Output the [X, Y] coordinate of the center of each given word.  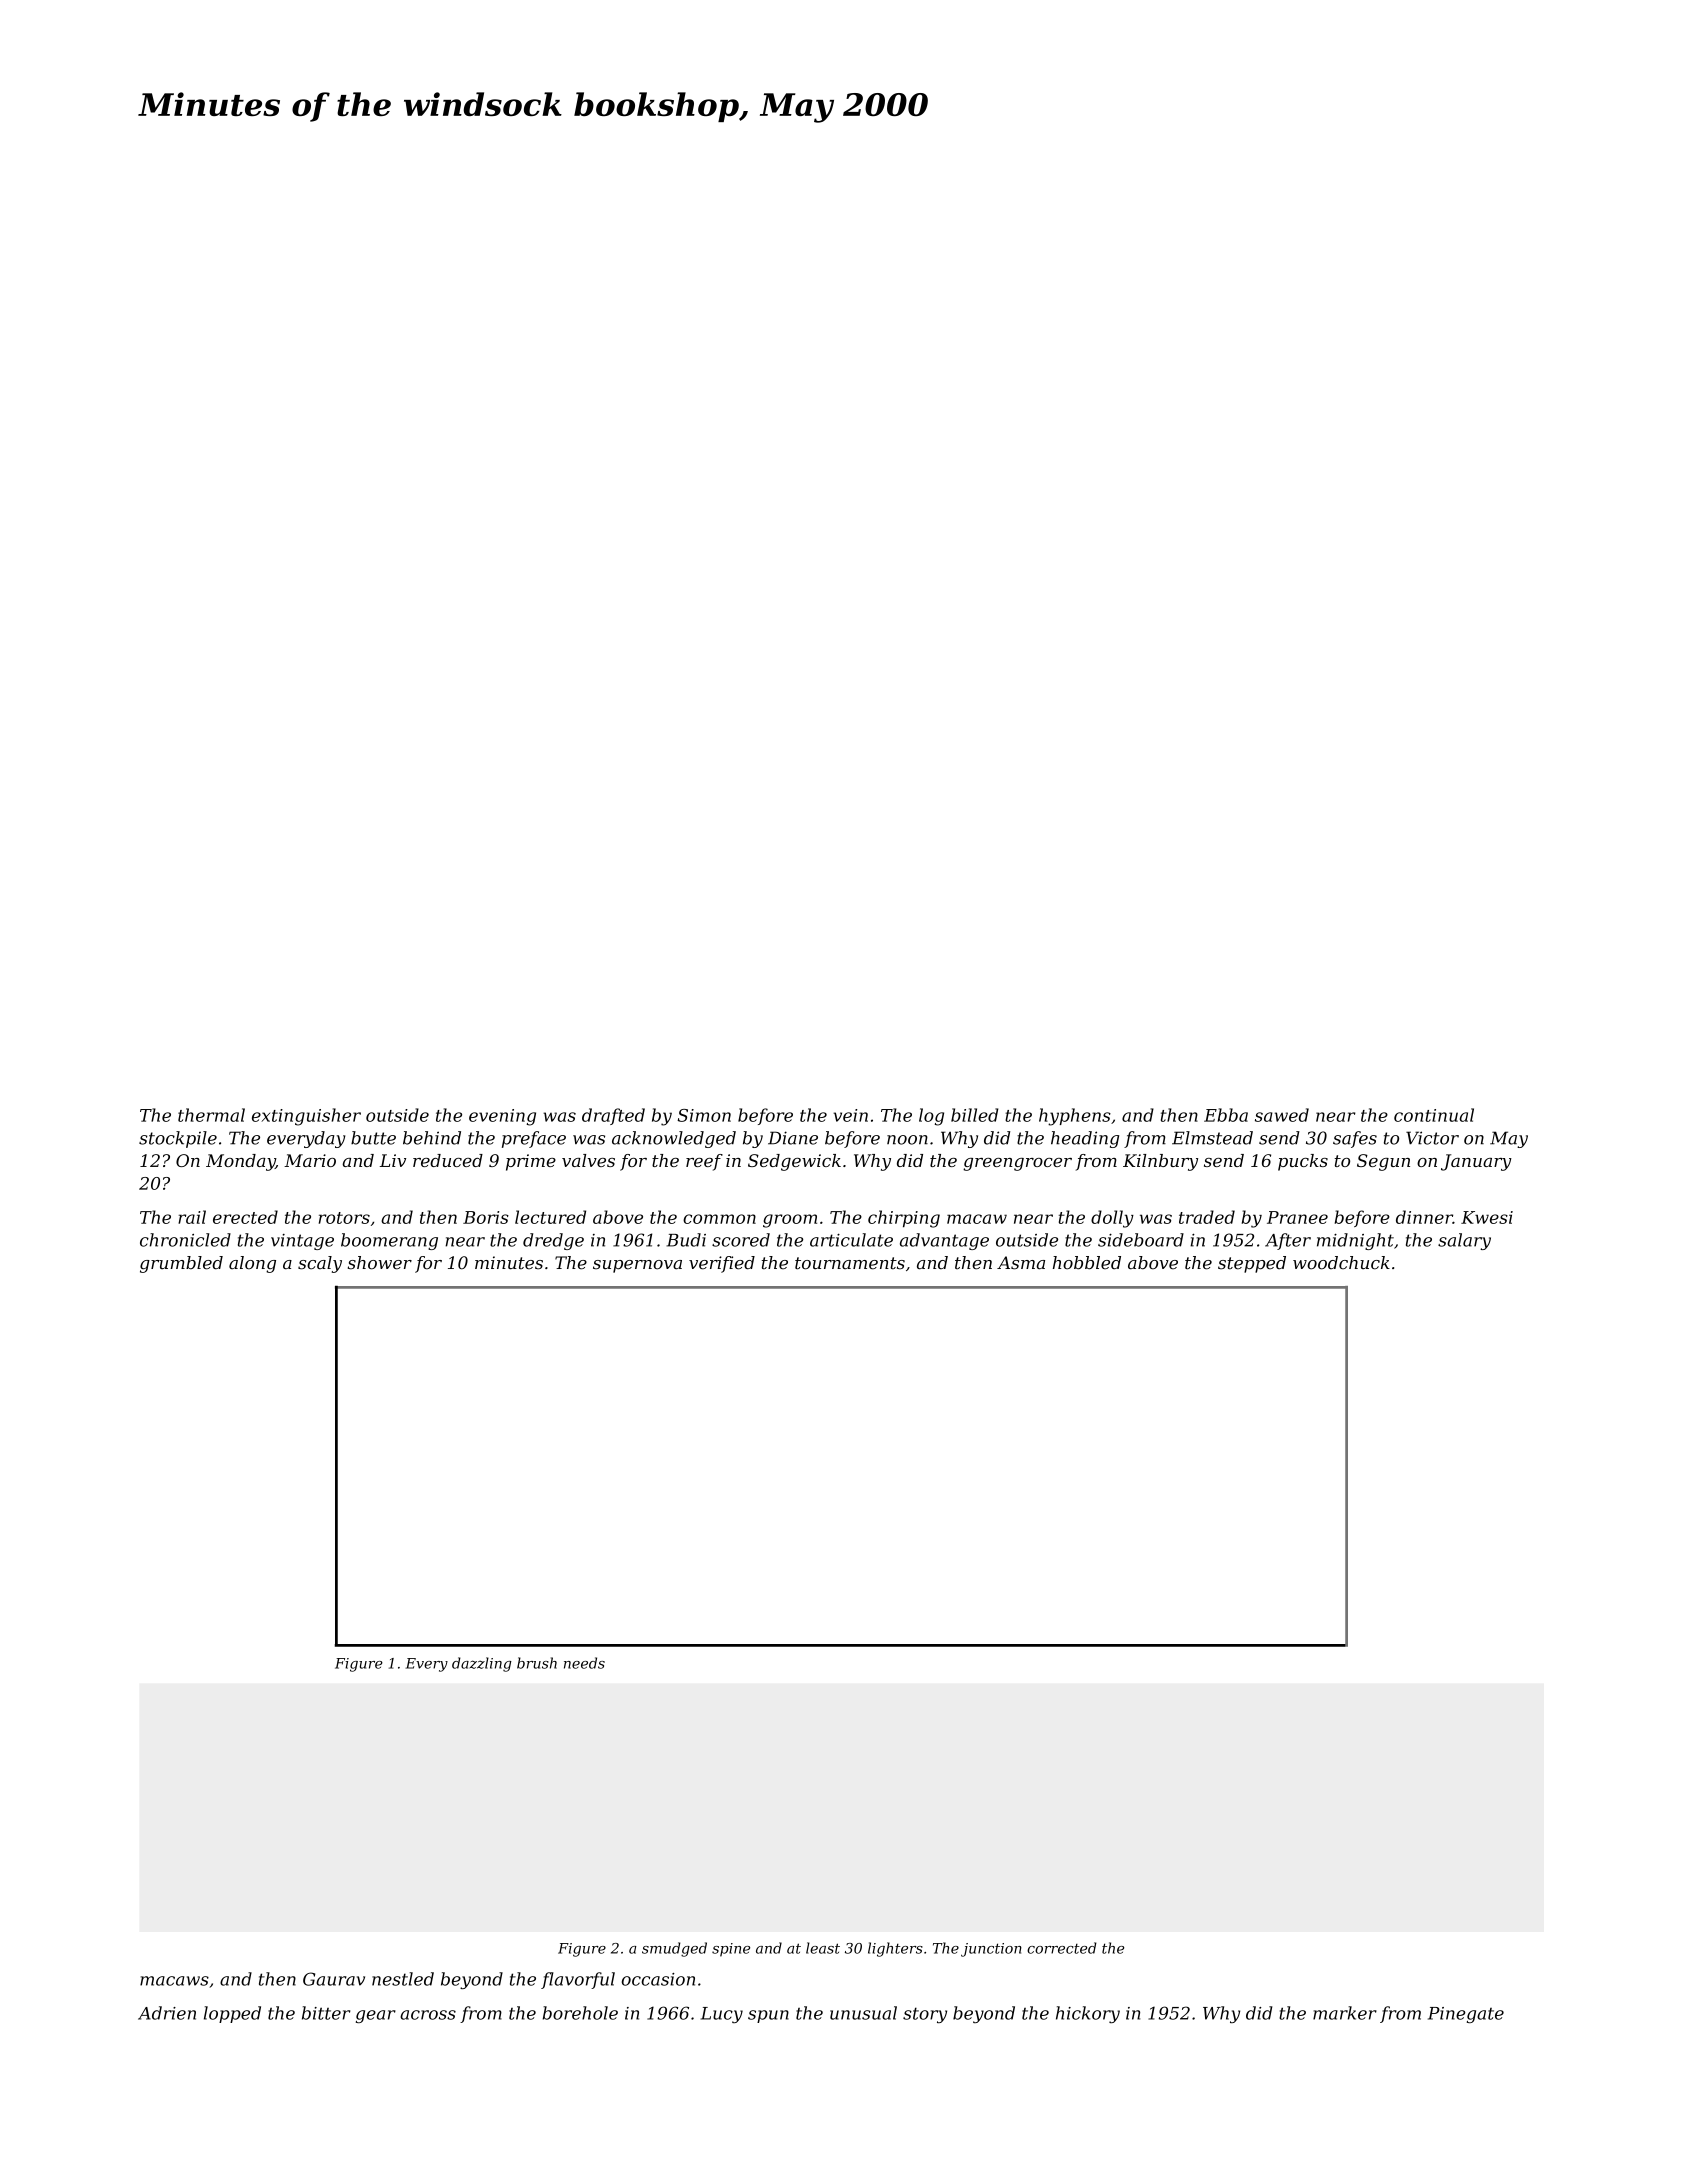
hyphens [1075, 1117]
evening [502, 1117]
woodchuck [1341, 1263]
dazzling [482, 1664]
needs [584, 1663]
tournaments [850, 1263]
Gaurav [334, 1979]
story [925, 2015]
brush [537, 1663]
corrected [1062, 1948]
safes [1355, 1139]
